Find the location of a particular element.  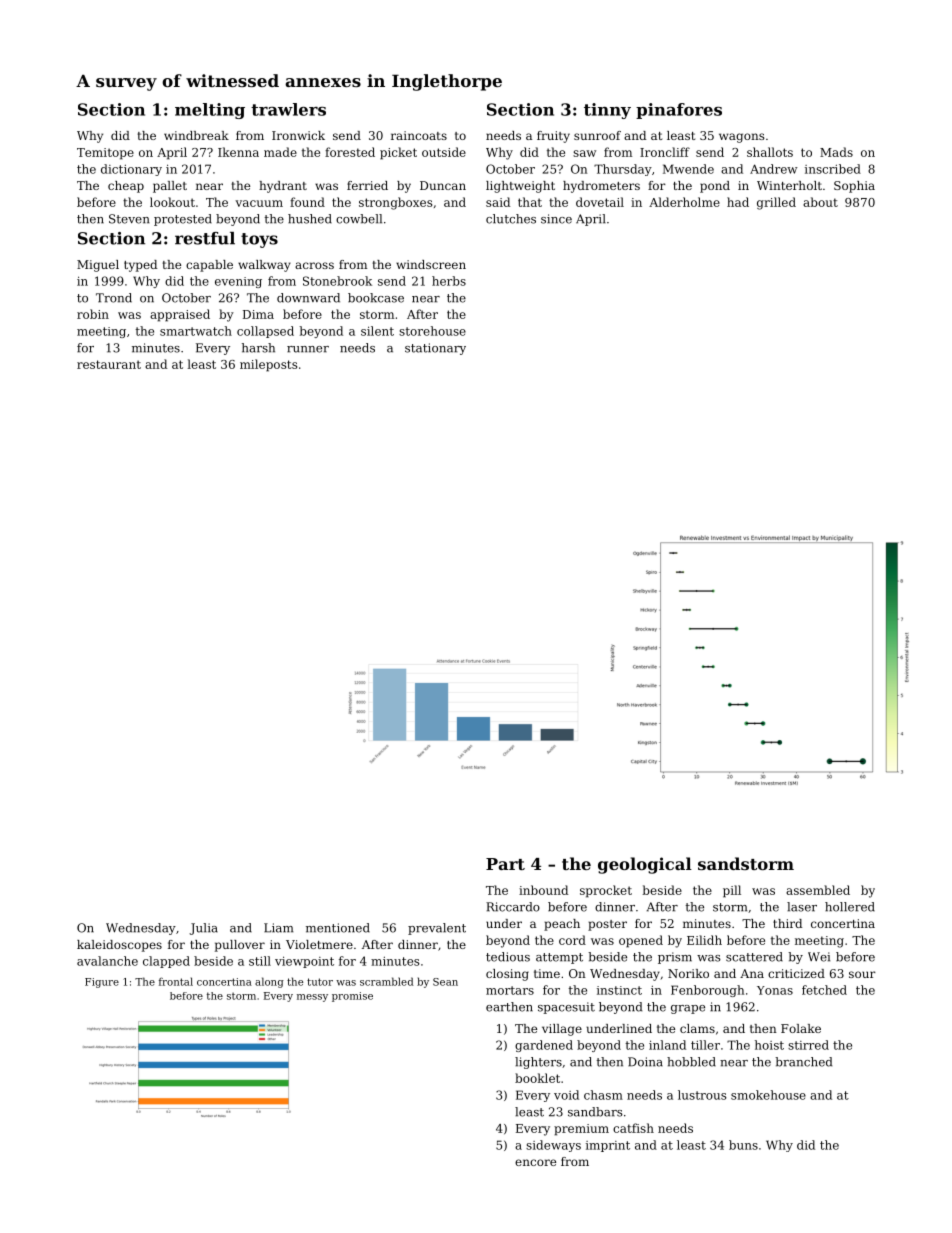

stationary is located at coordinates (435, 349).
